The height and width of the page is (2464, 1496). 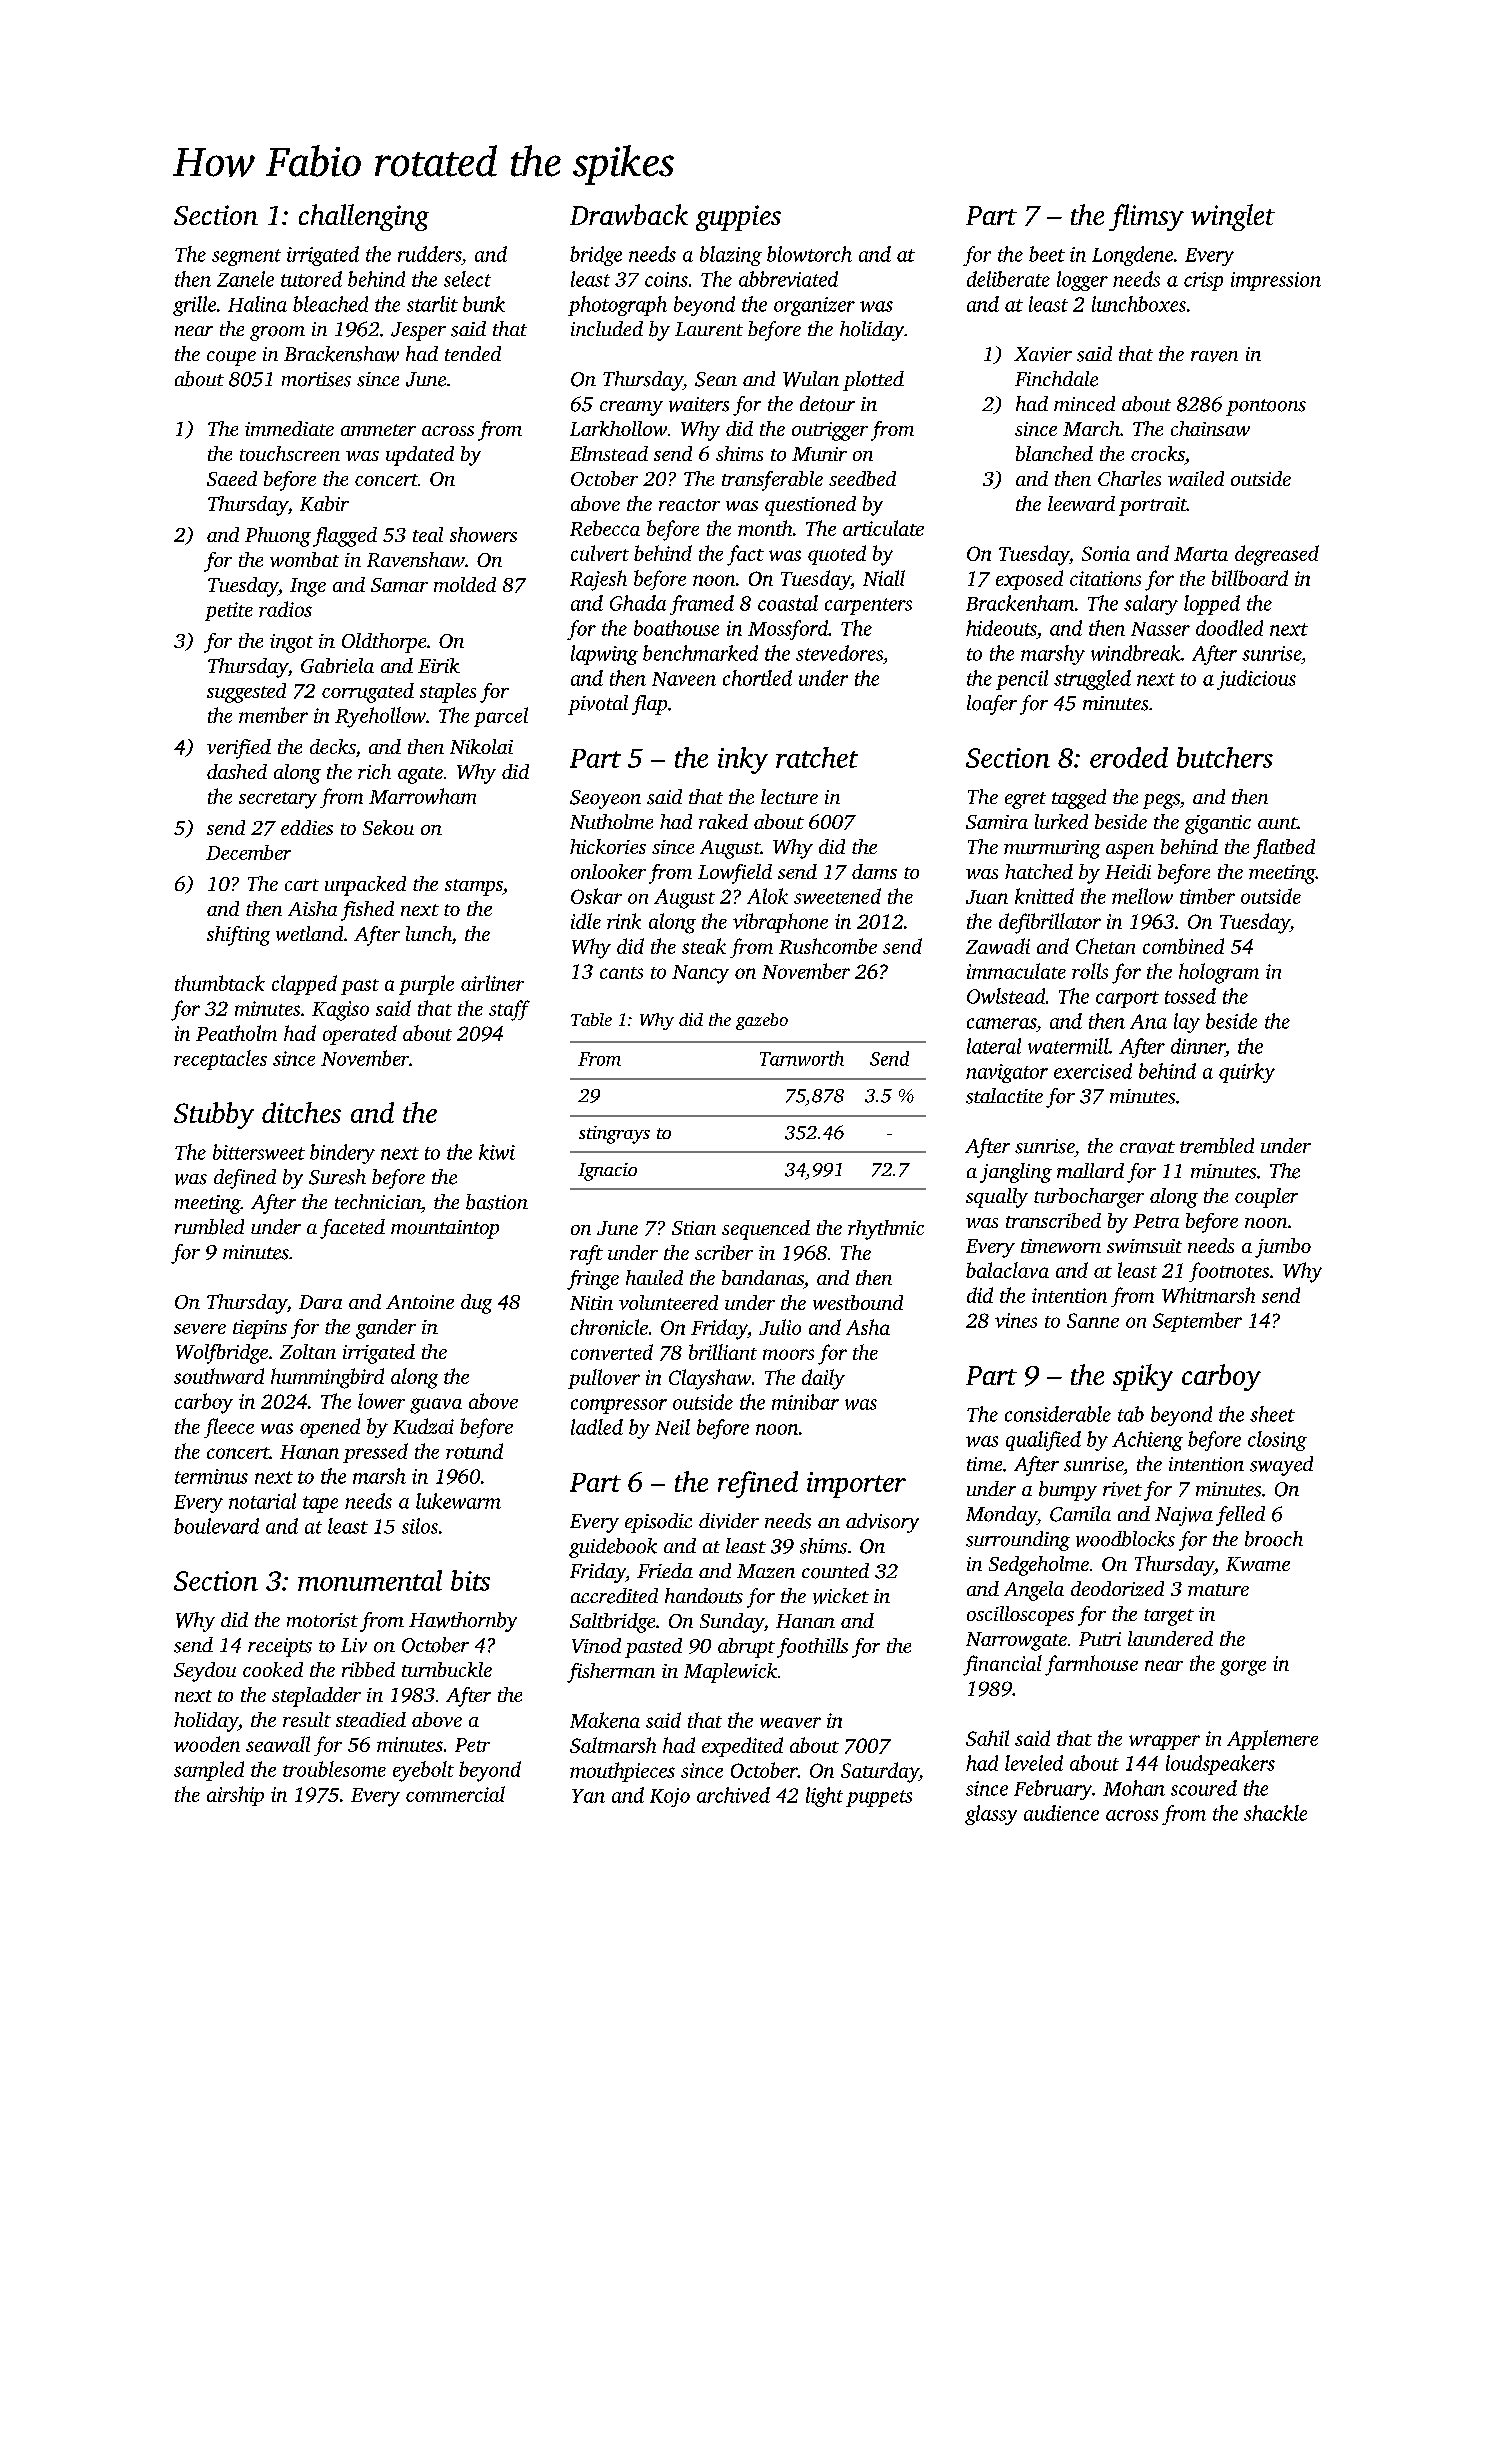 I want to click on brilliant, so click(x=723, y=1352).
